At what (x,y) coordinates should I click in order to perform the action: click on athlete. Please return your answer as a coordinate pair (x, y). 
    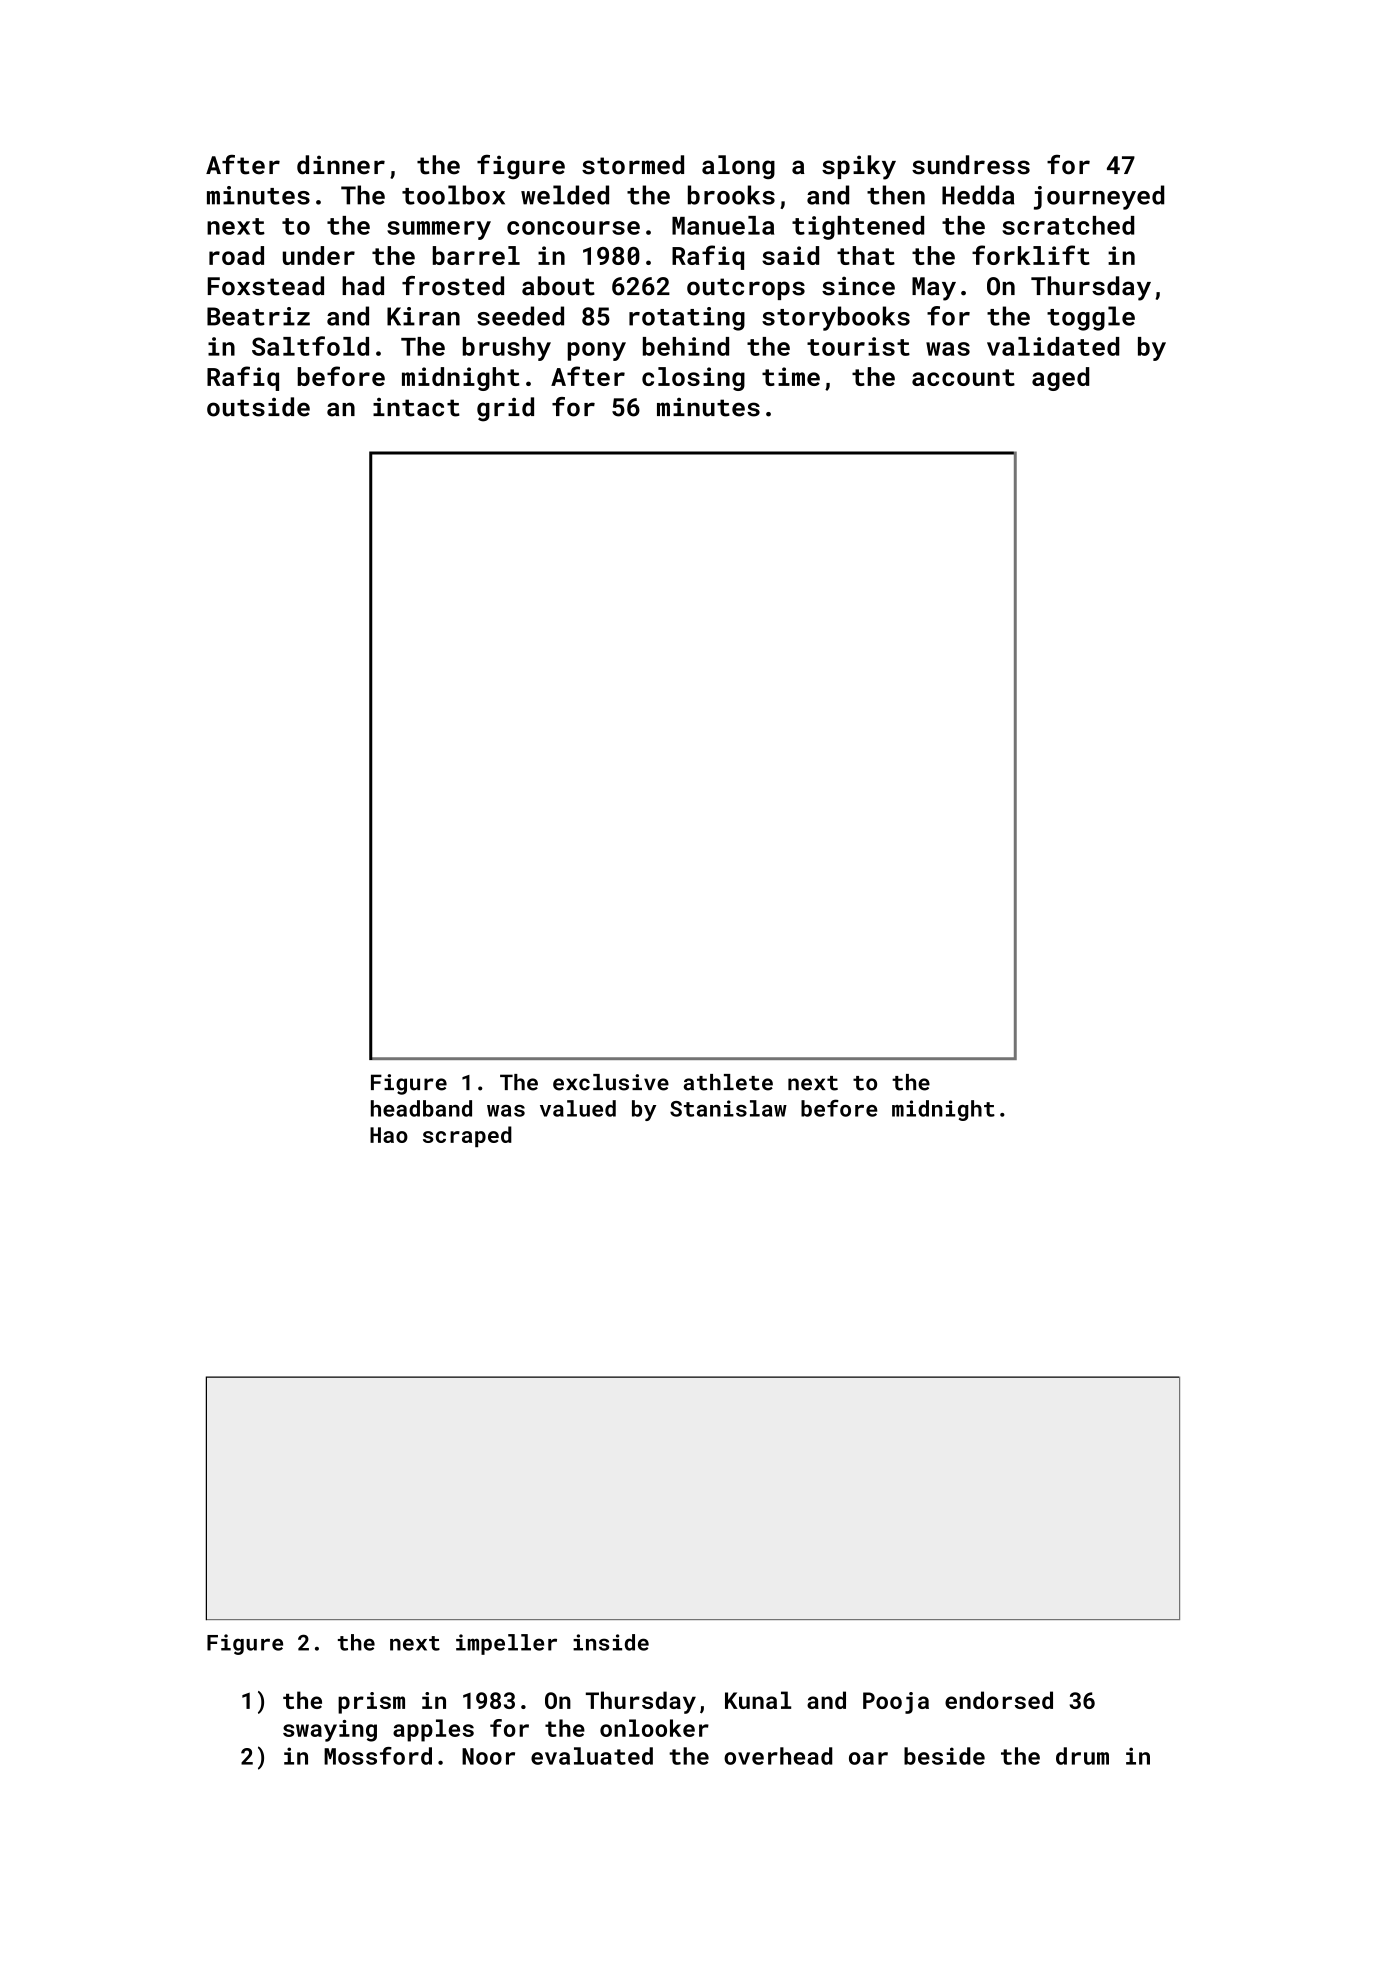
    Looking at the image, I should click on (728, 1082).
